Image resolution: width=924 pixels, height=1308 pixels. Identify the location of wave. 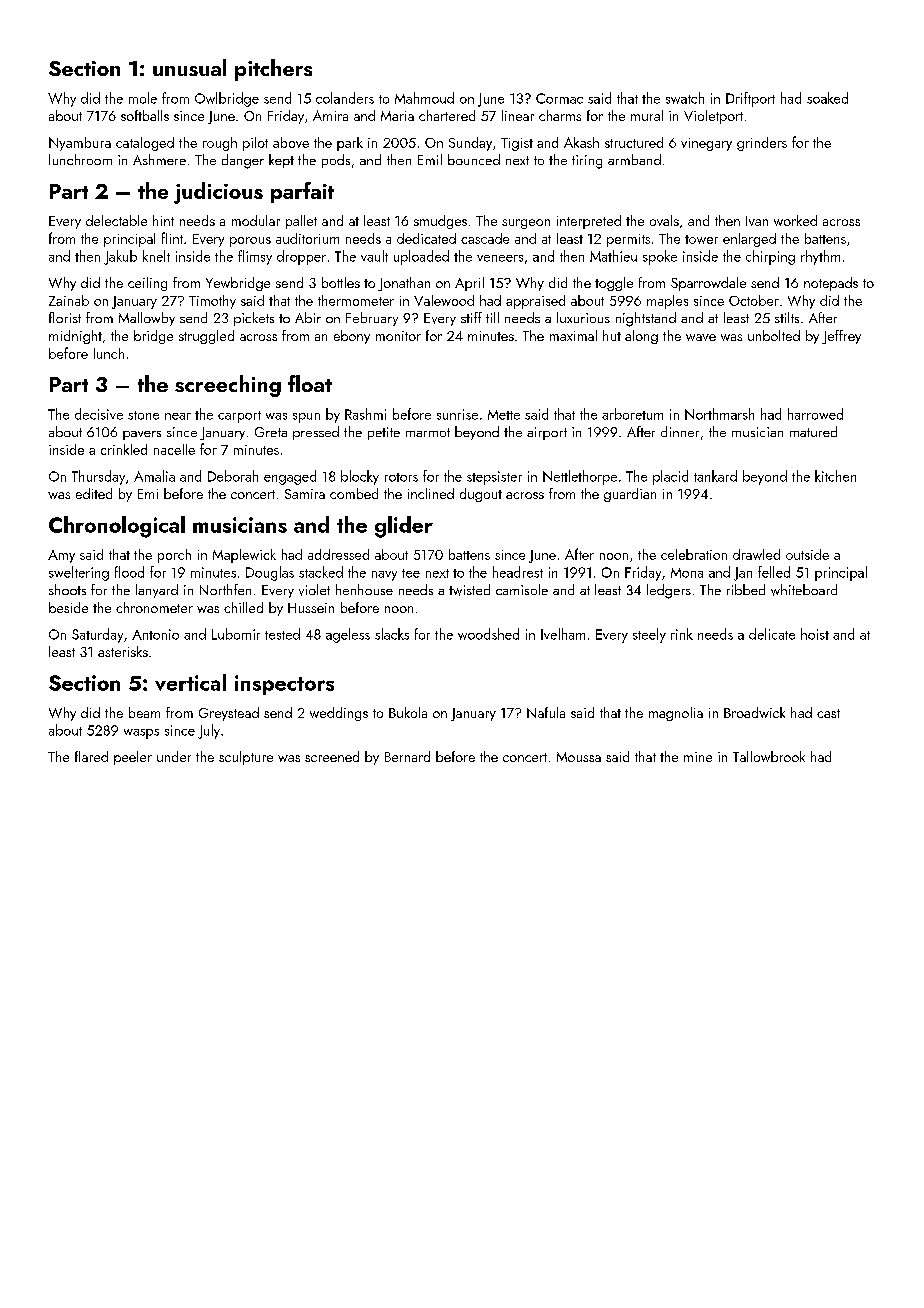
(701, 337).
